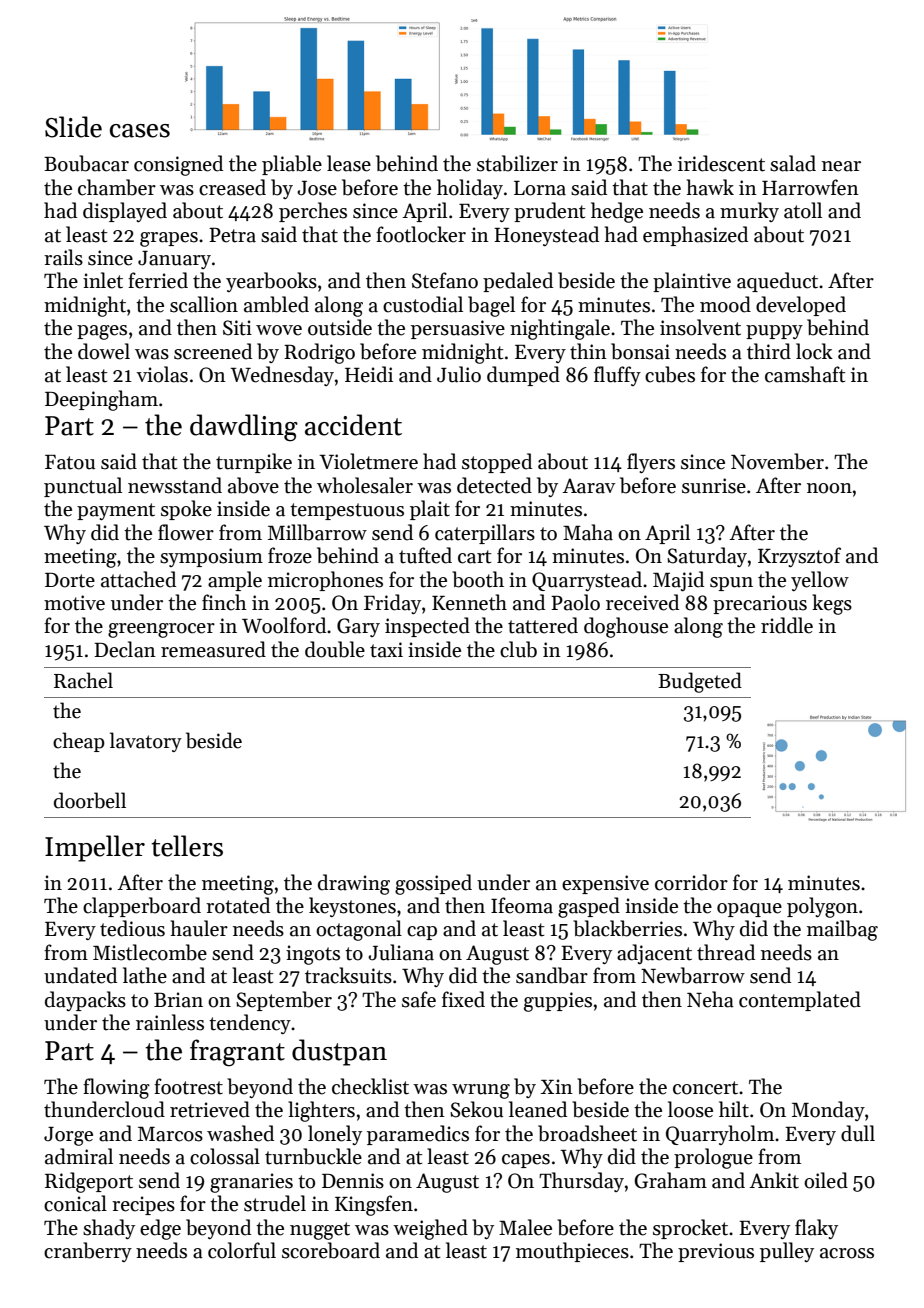 The width and height of the page is (924, 1308). I want to click on ferried, so click(158, 280).
